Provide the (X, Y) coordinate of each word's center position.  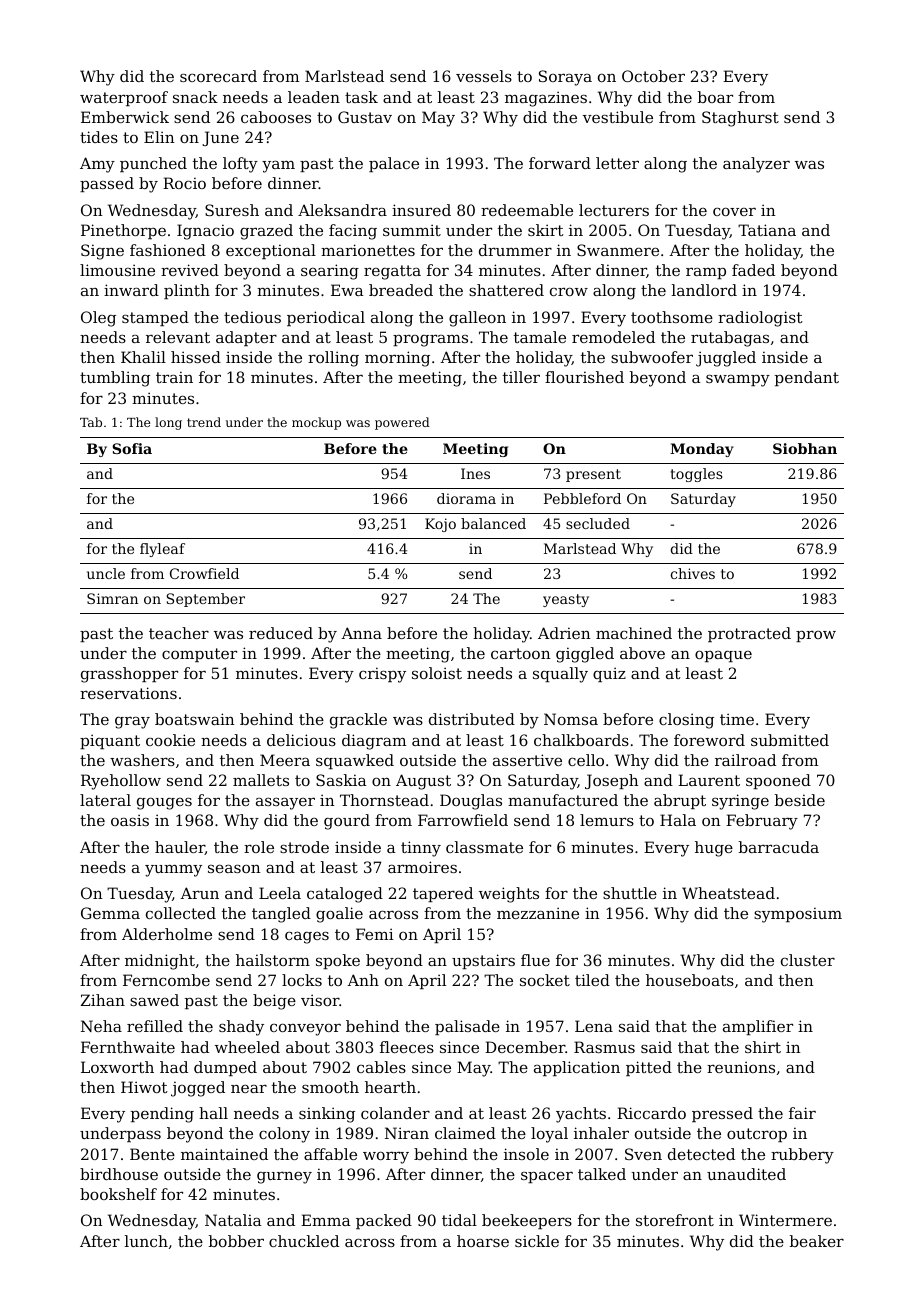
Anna (361, 633)
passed (107, 184)
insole (526, 1154)
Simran (112, 598)
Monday (702, 450)
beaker (817, 1241)
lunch (146, 1241)
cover (734, 211)
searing (330, 272)
